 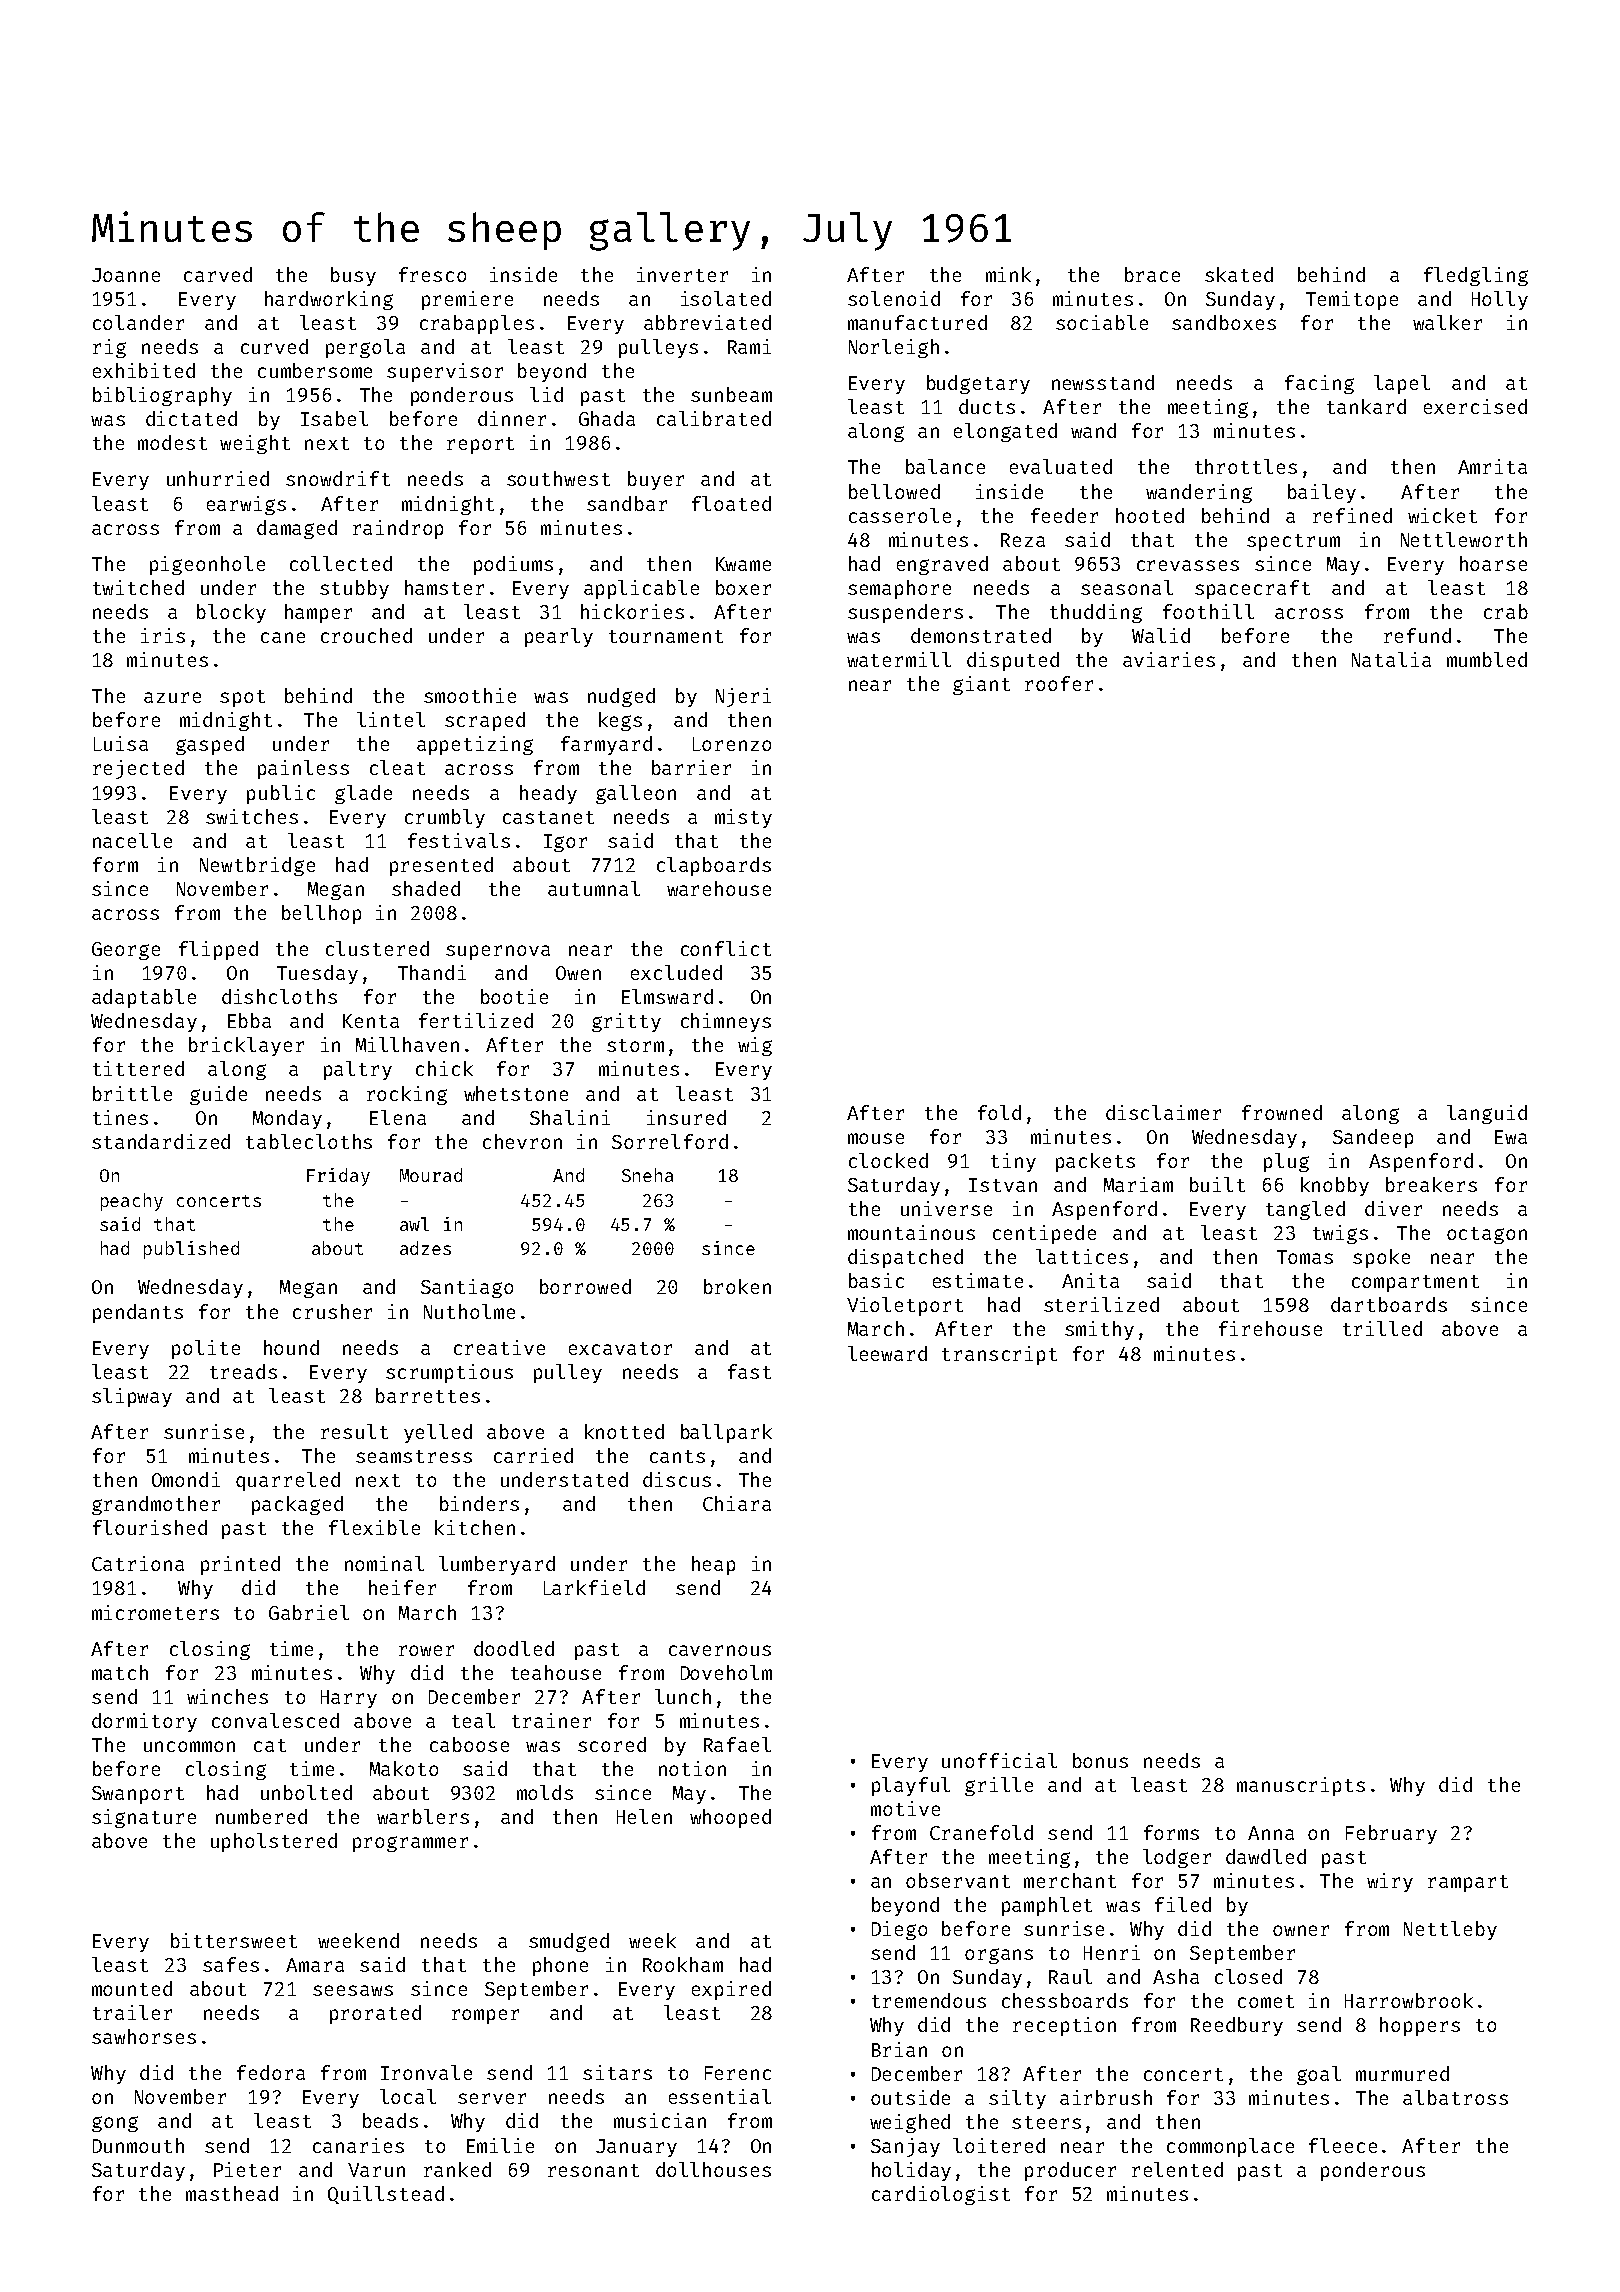 I want to click on clocked, so click(x=888, y=1160).
